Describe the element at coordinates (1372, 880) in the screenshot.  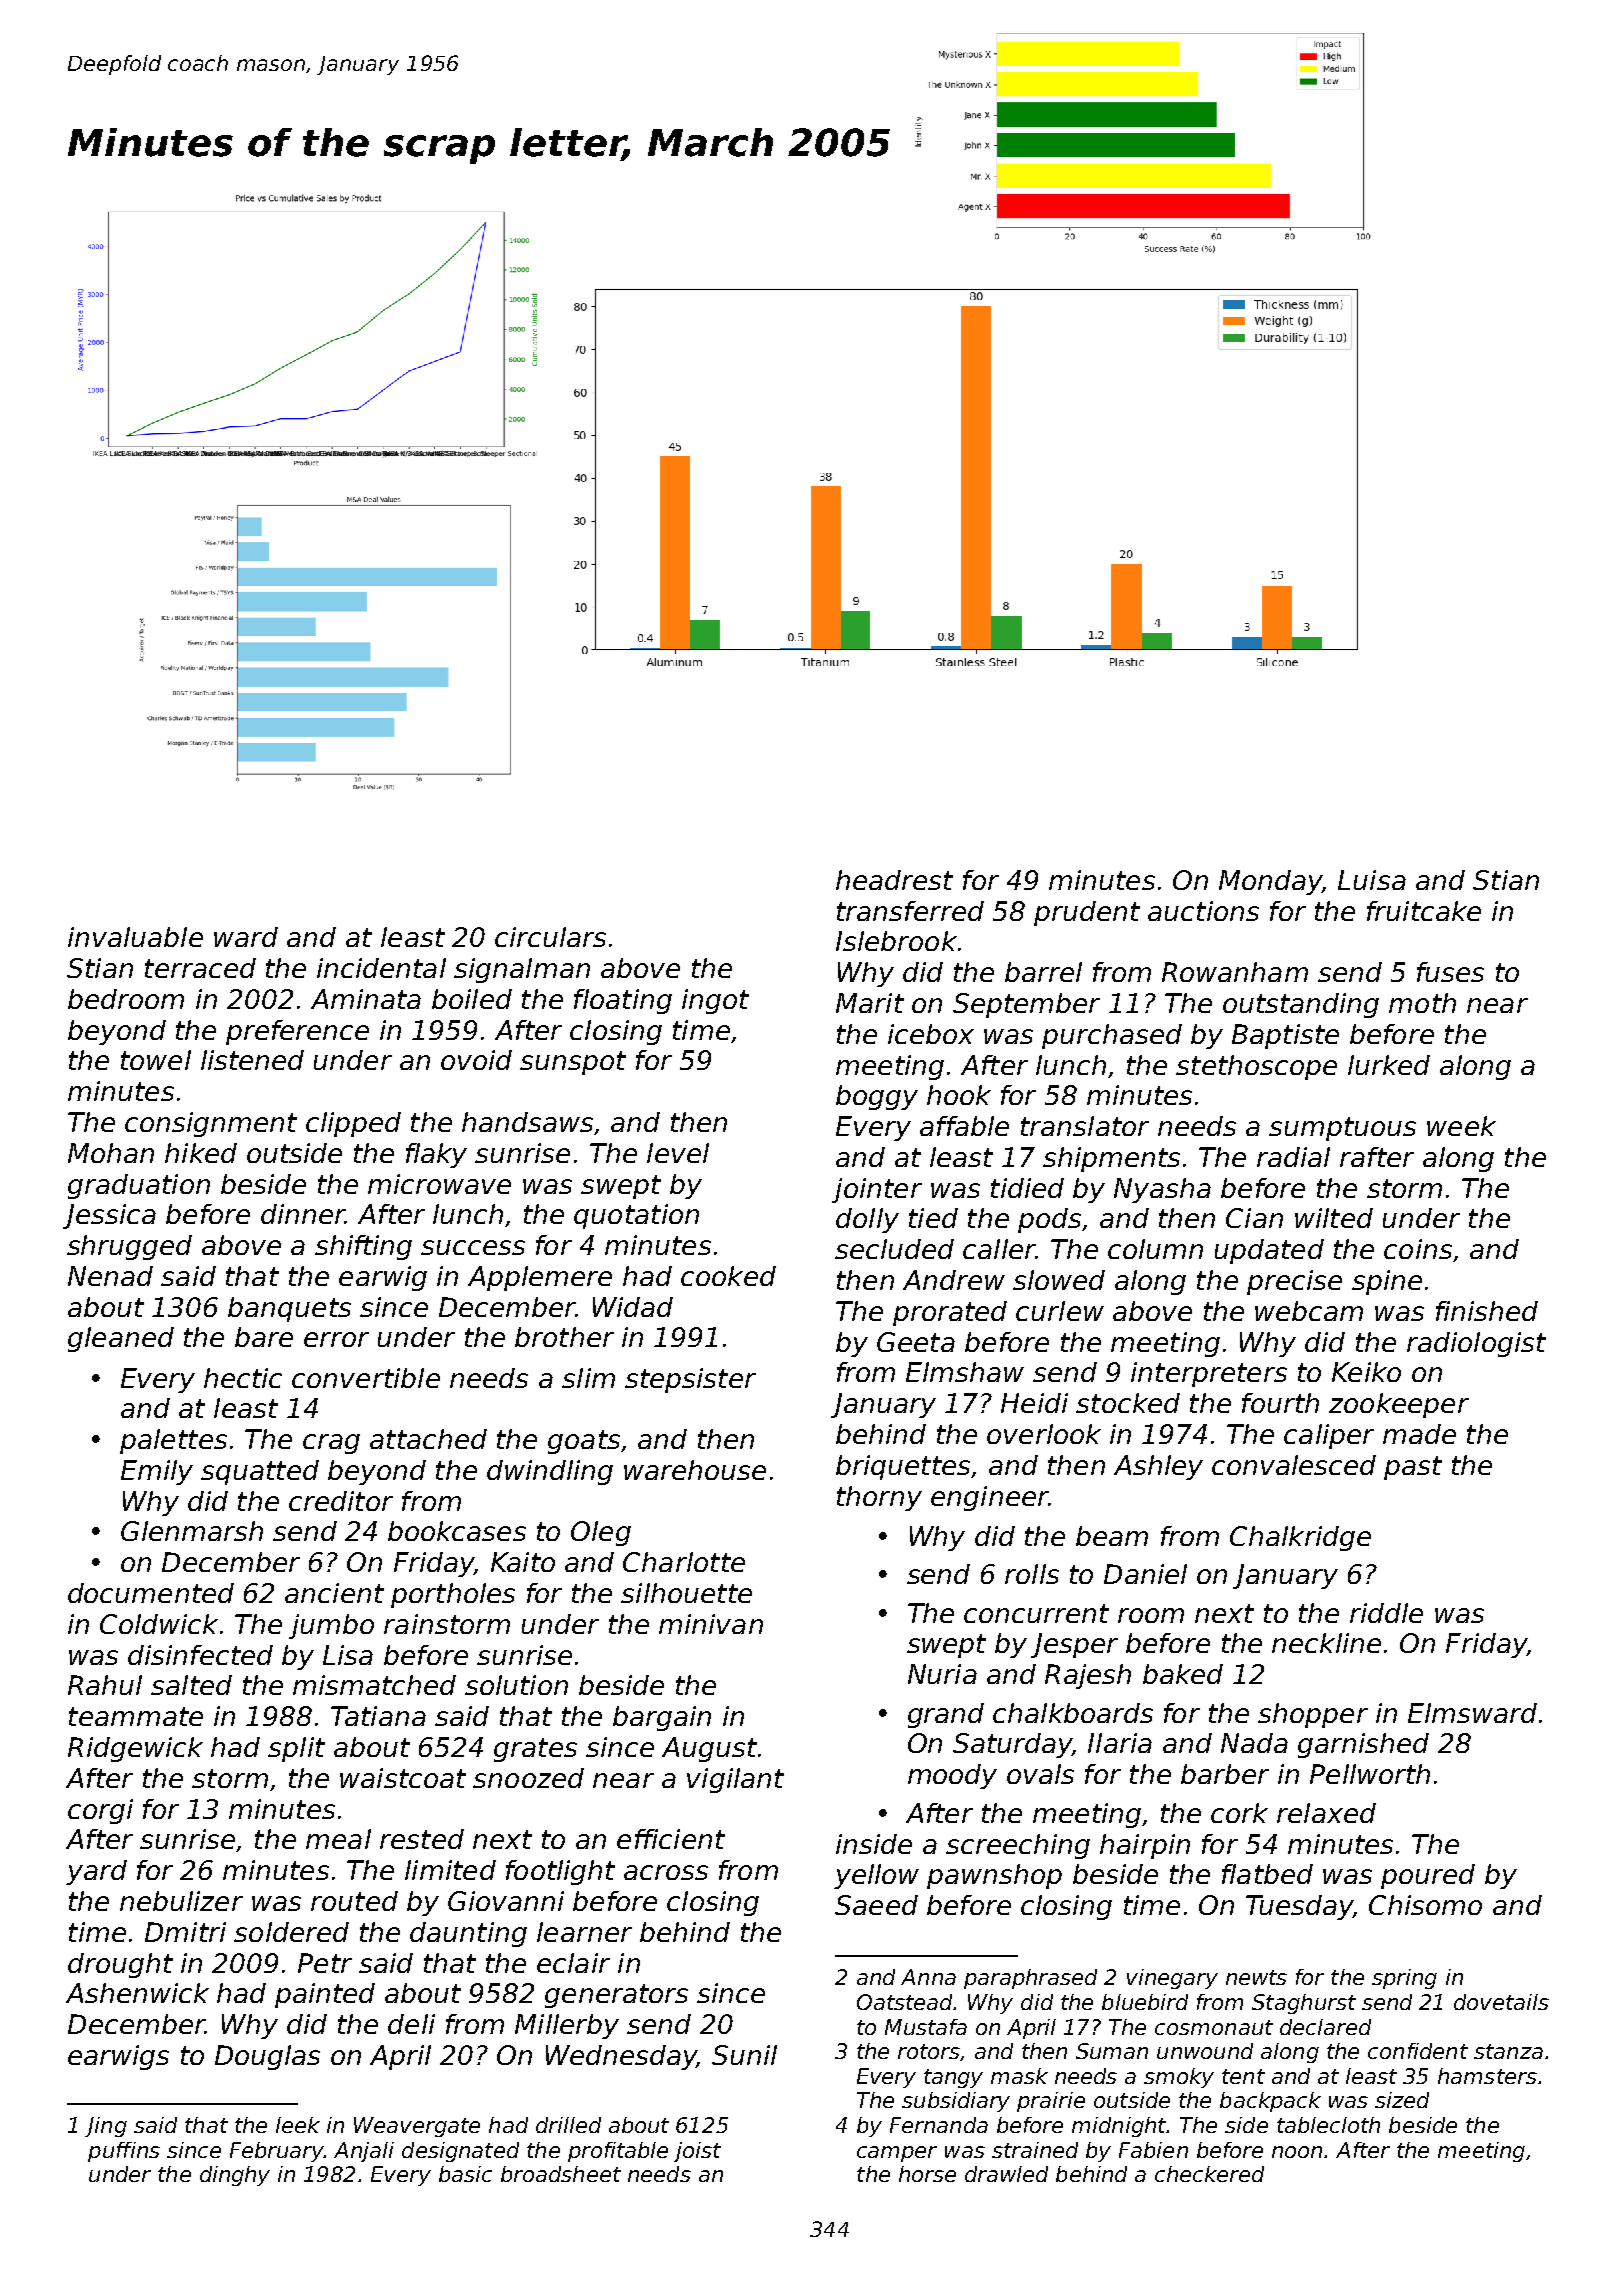
I see `Luisa` at that location.
